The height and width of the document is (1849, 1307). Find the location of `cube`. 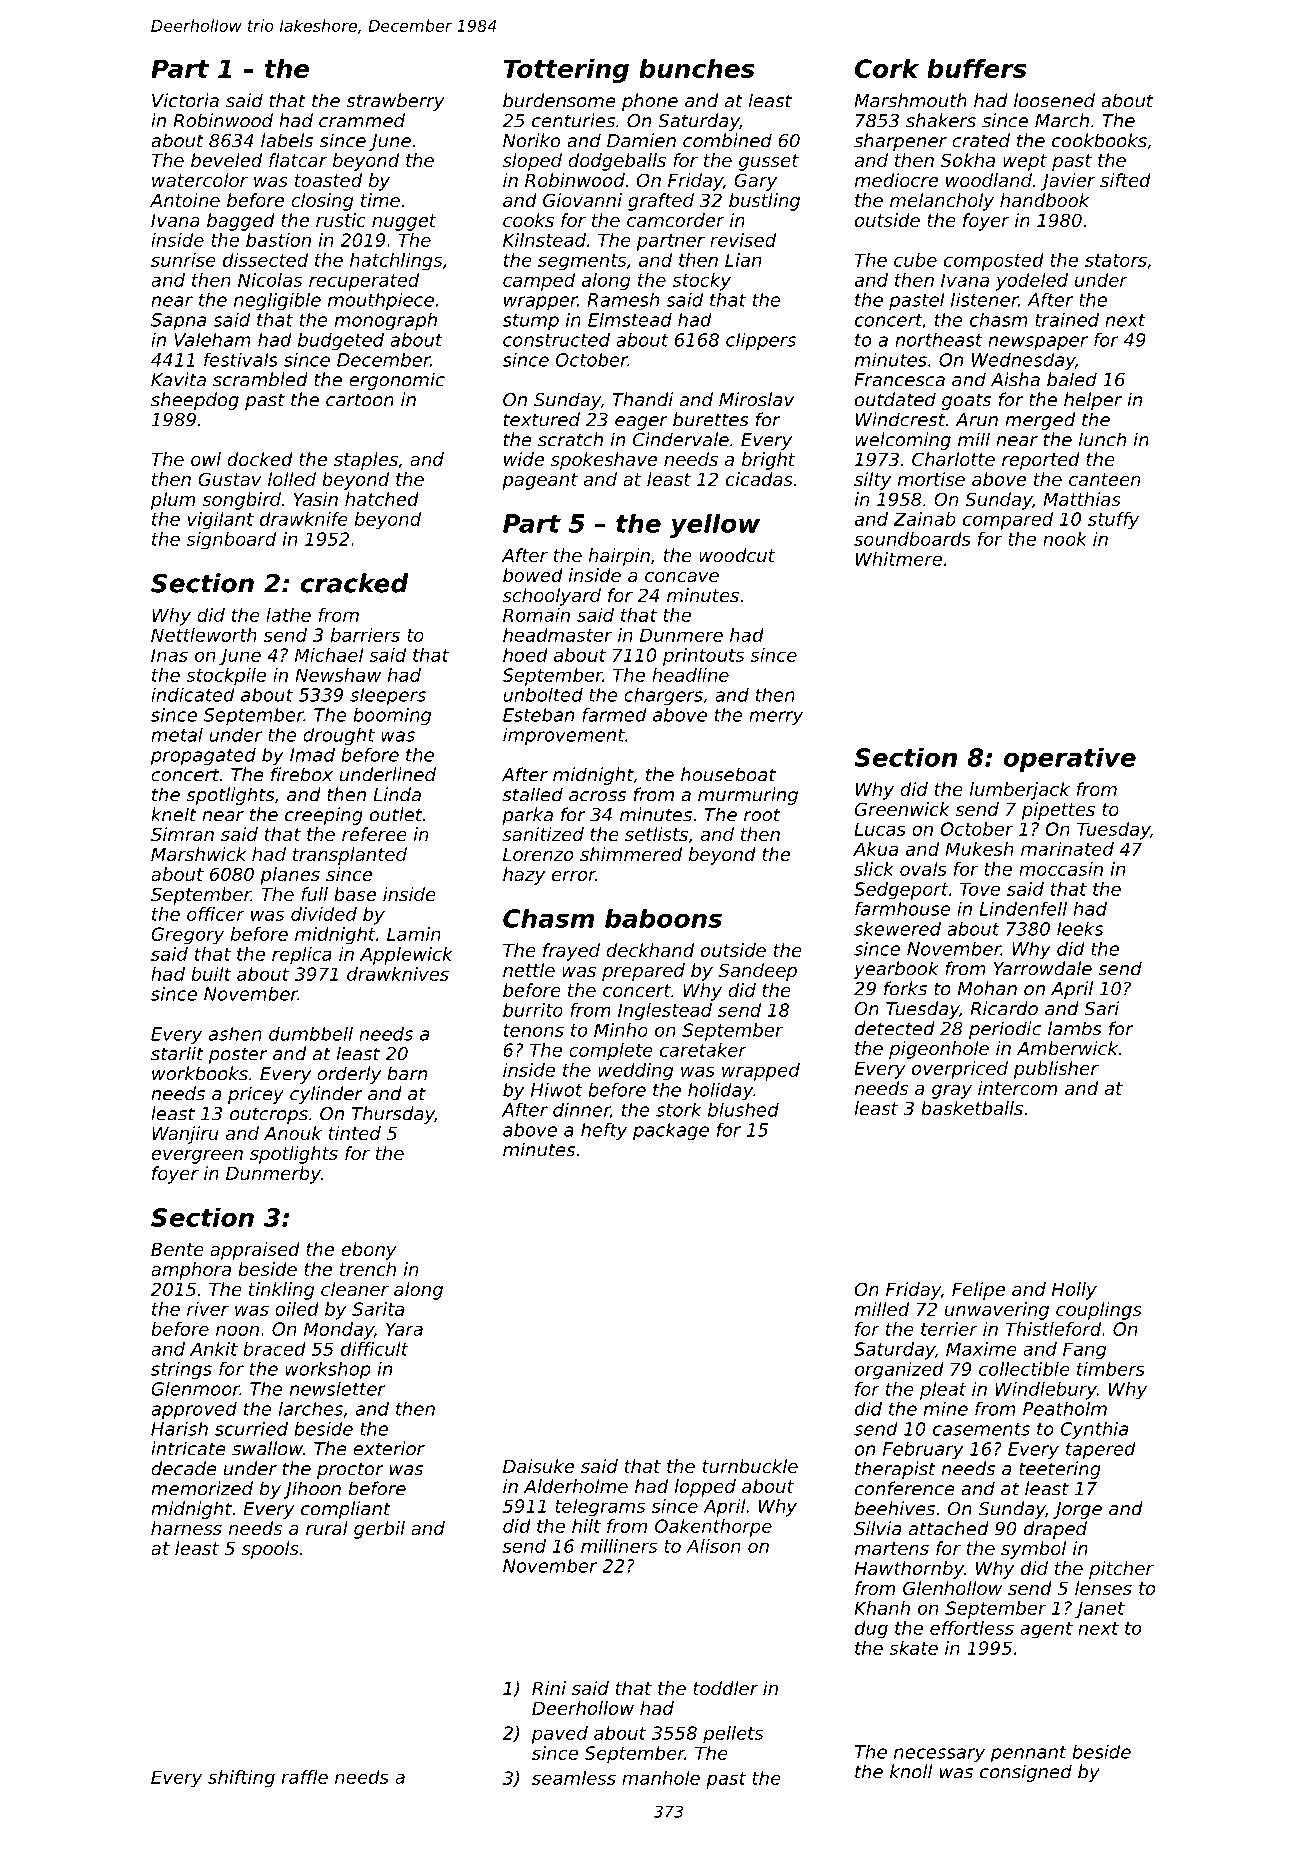

cube is located at coordinates (915, 260).
